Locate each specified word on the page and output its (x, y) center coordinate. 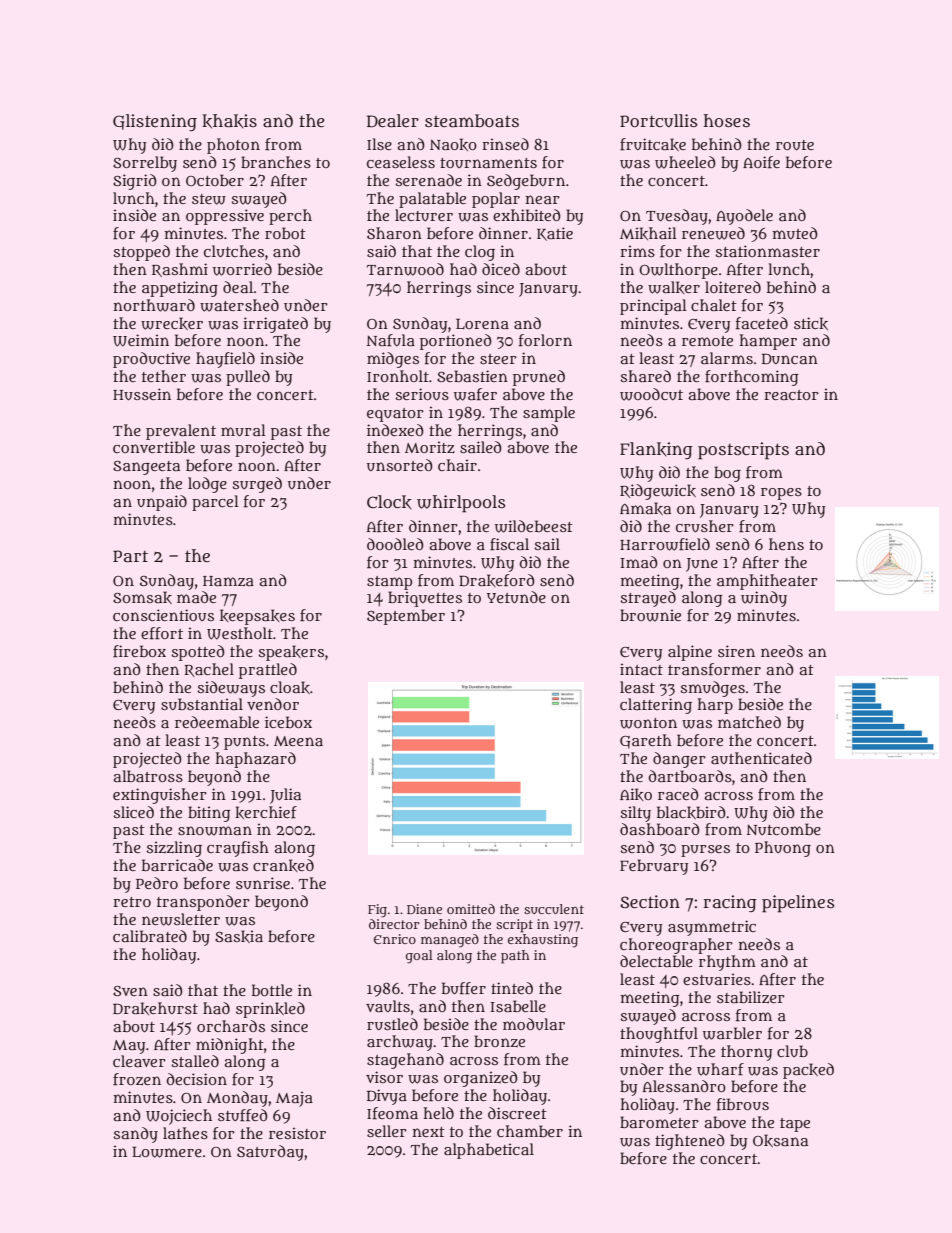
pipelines (798, 904)
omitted (471, 909)
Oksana (780, 1140)
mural (243, 430)
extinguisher (160, 796)
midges (393, 360)
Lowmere (167, 1152)
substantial (202, 704)
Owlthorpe (678, 271)
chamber (530, 1131)
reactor (791, 395)
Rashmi (180, 270)
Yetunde (516, 597)
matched (749, 722)
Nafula (390, 340)
